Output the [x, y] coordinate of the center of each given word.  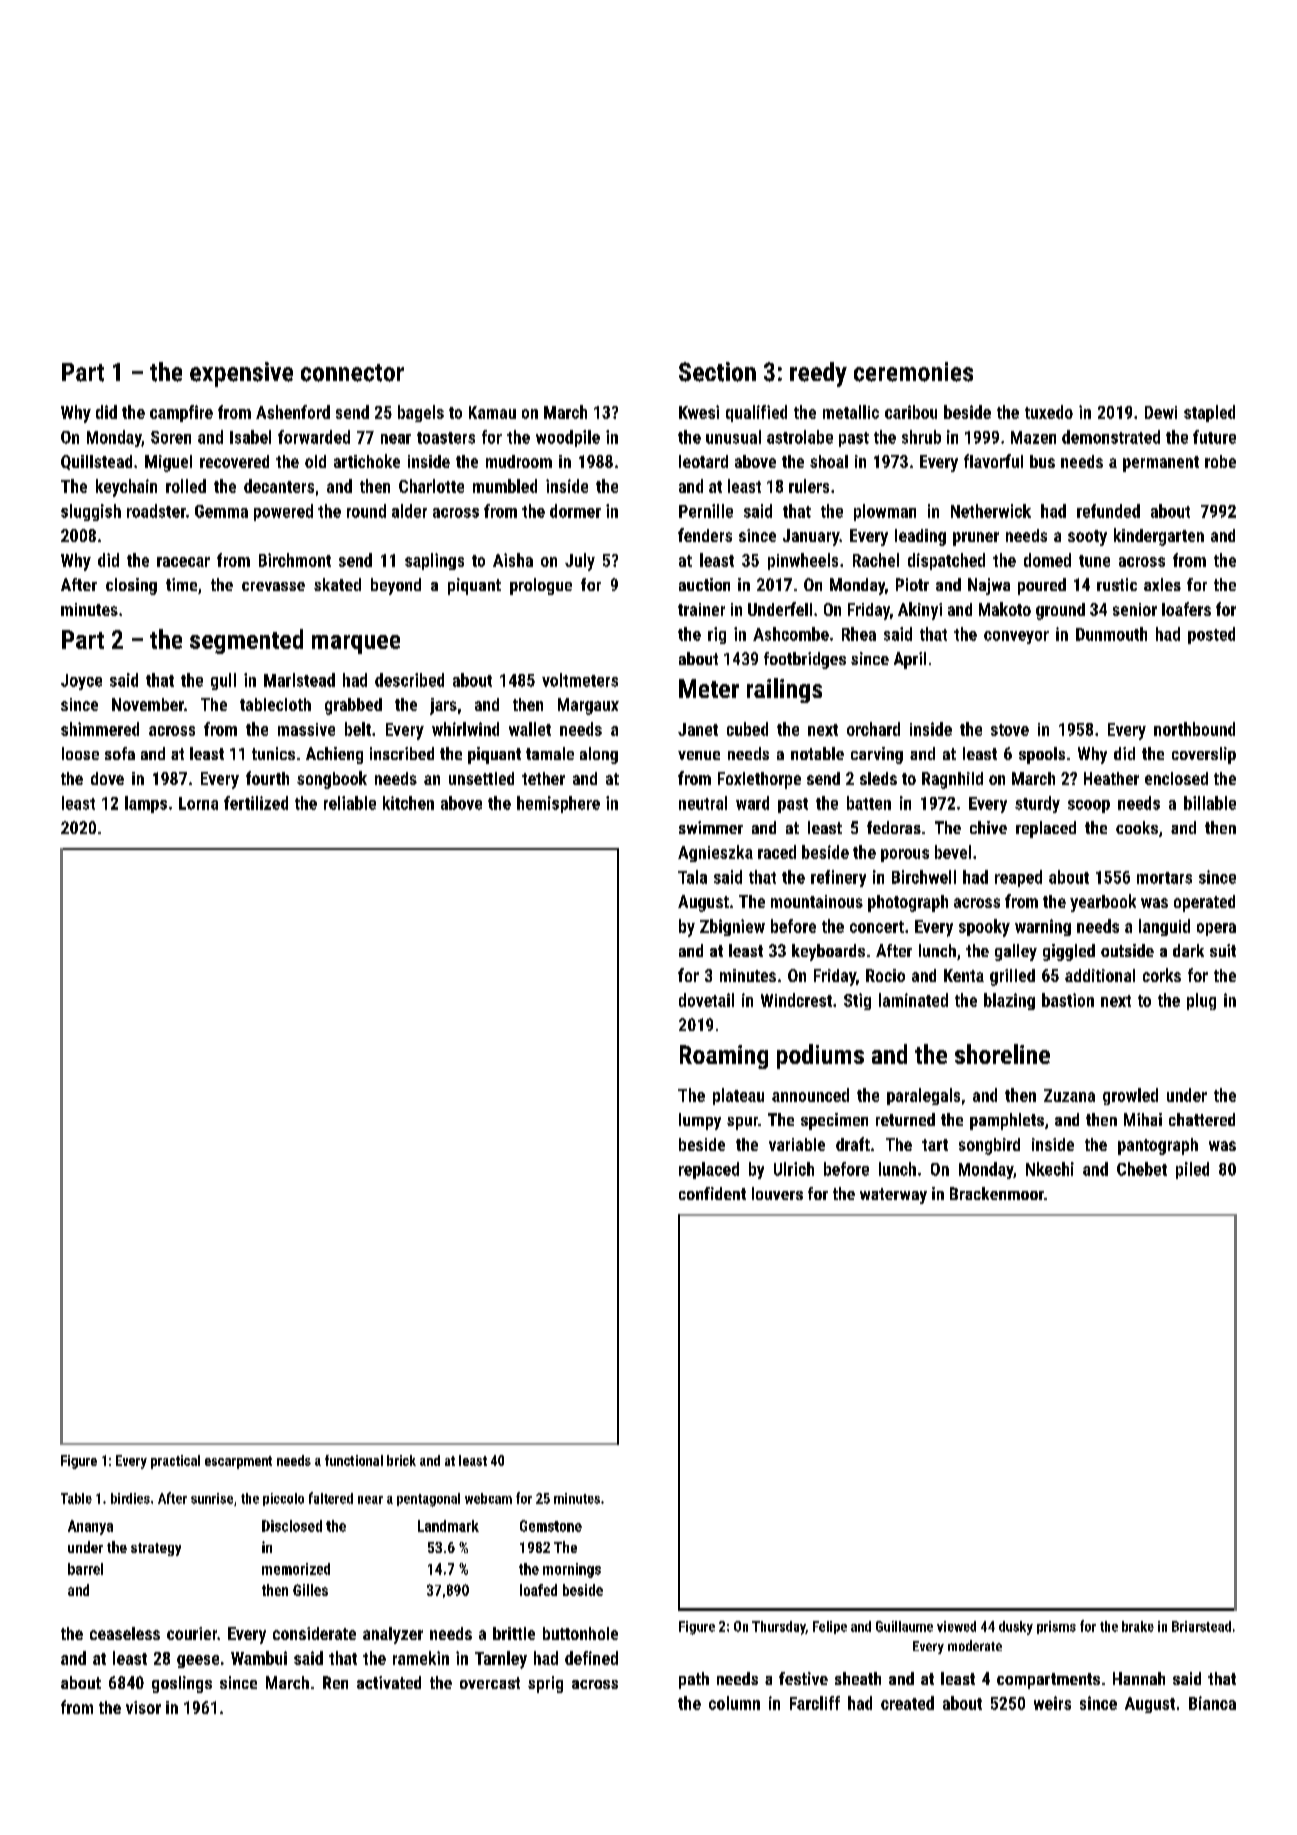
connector [352, 373]
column [734, 1703]
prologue [541, 586]
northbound [1194, 729]
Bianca [1212, 1703]
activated [389, 1682]
